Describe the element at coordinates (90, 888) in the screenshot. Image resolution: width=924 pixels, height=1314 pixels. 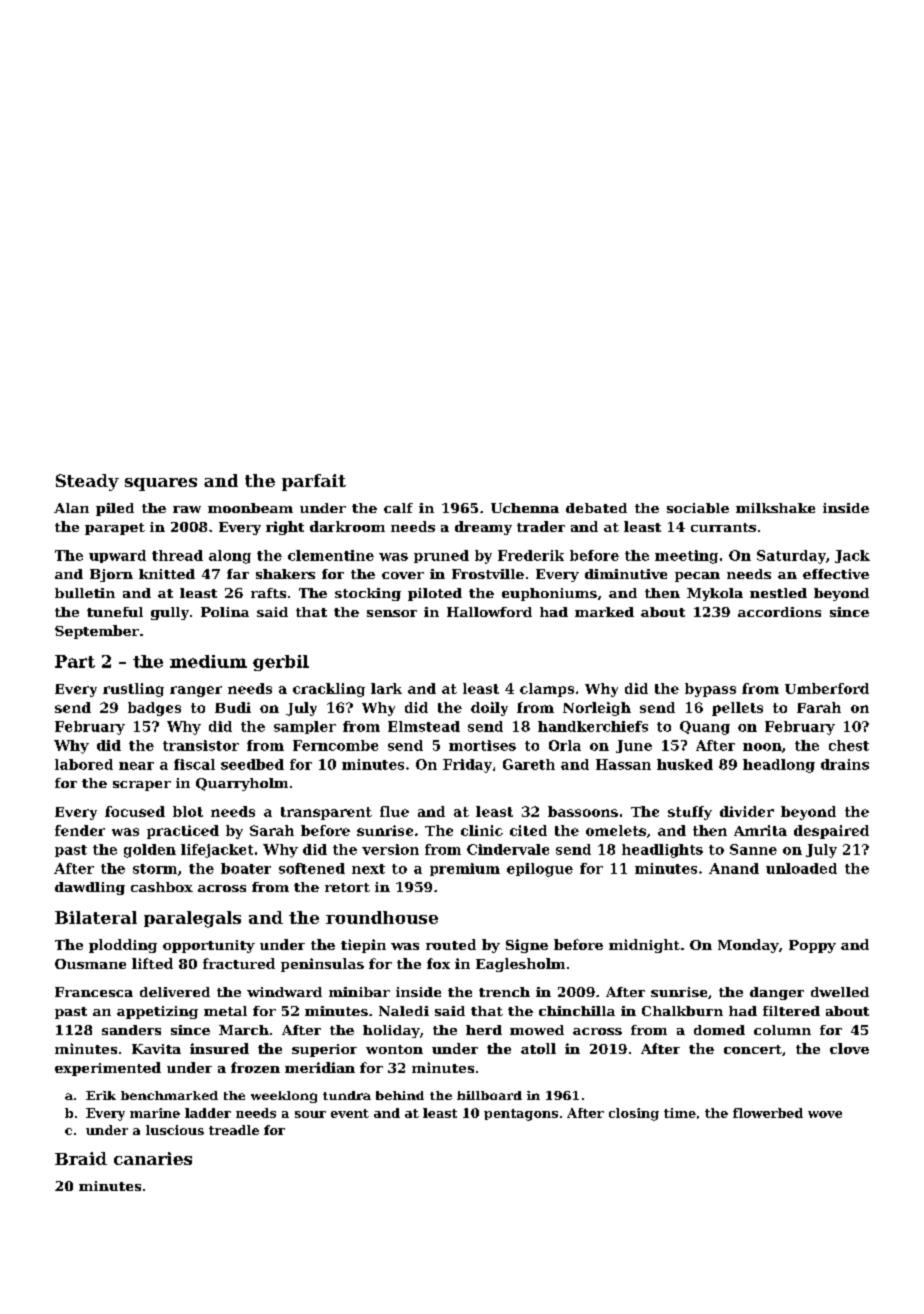
I see `dawdling` at that location.
